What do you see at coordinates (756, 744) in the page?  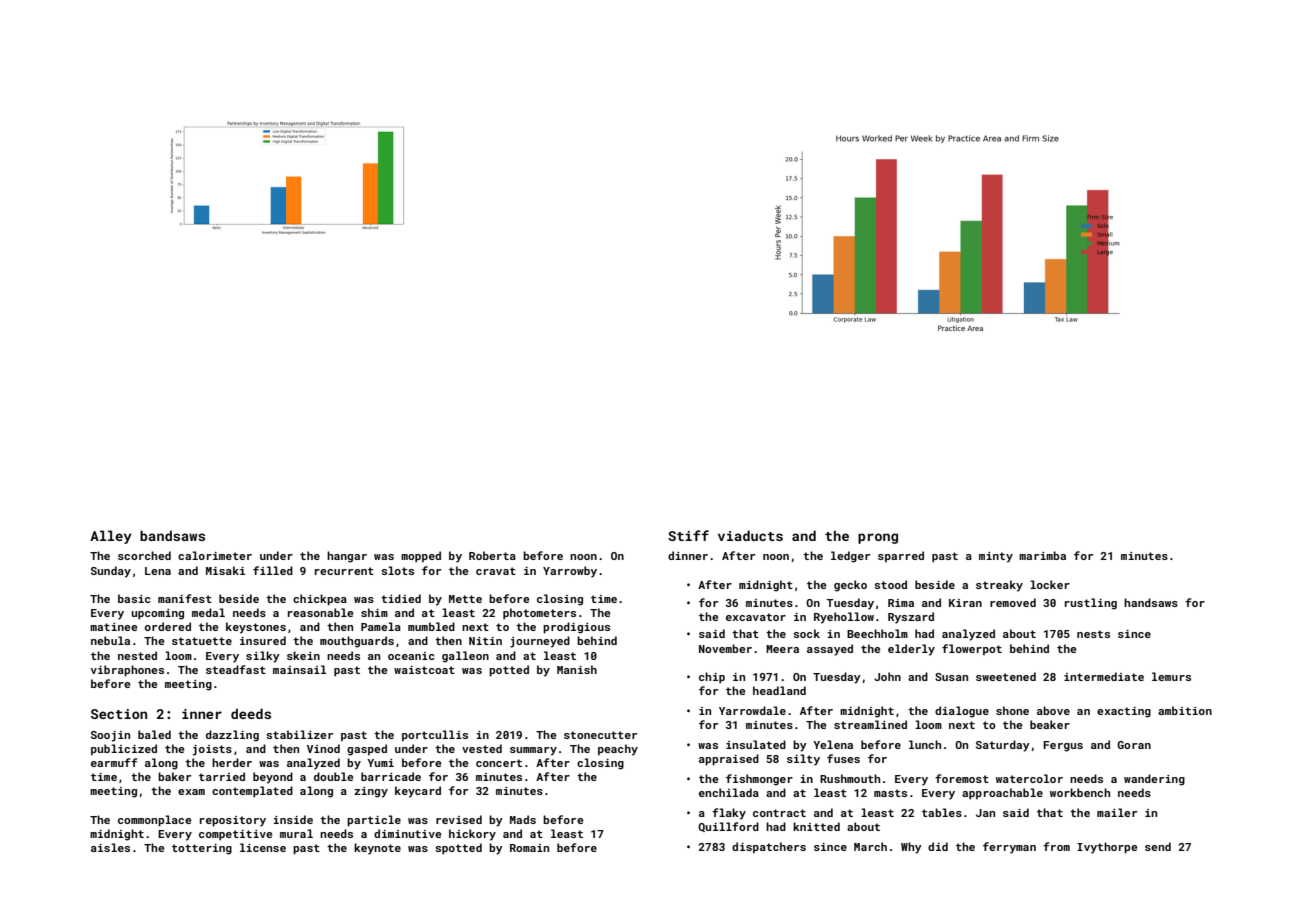 I see `insulated` at bounding box center [756, 744].
